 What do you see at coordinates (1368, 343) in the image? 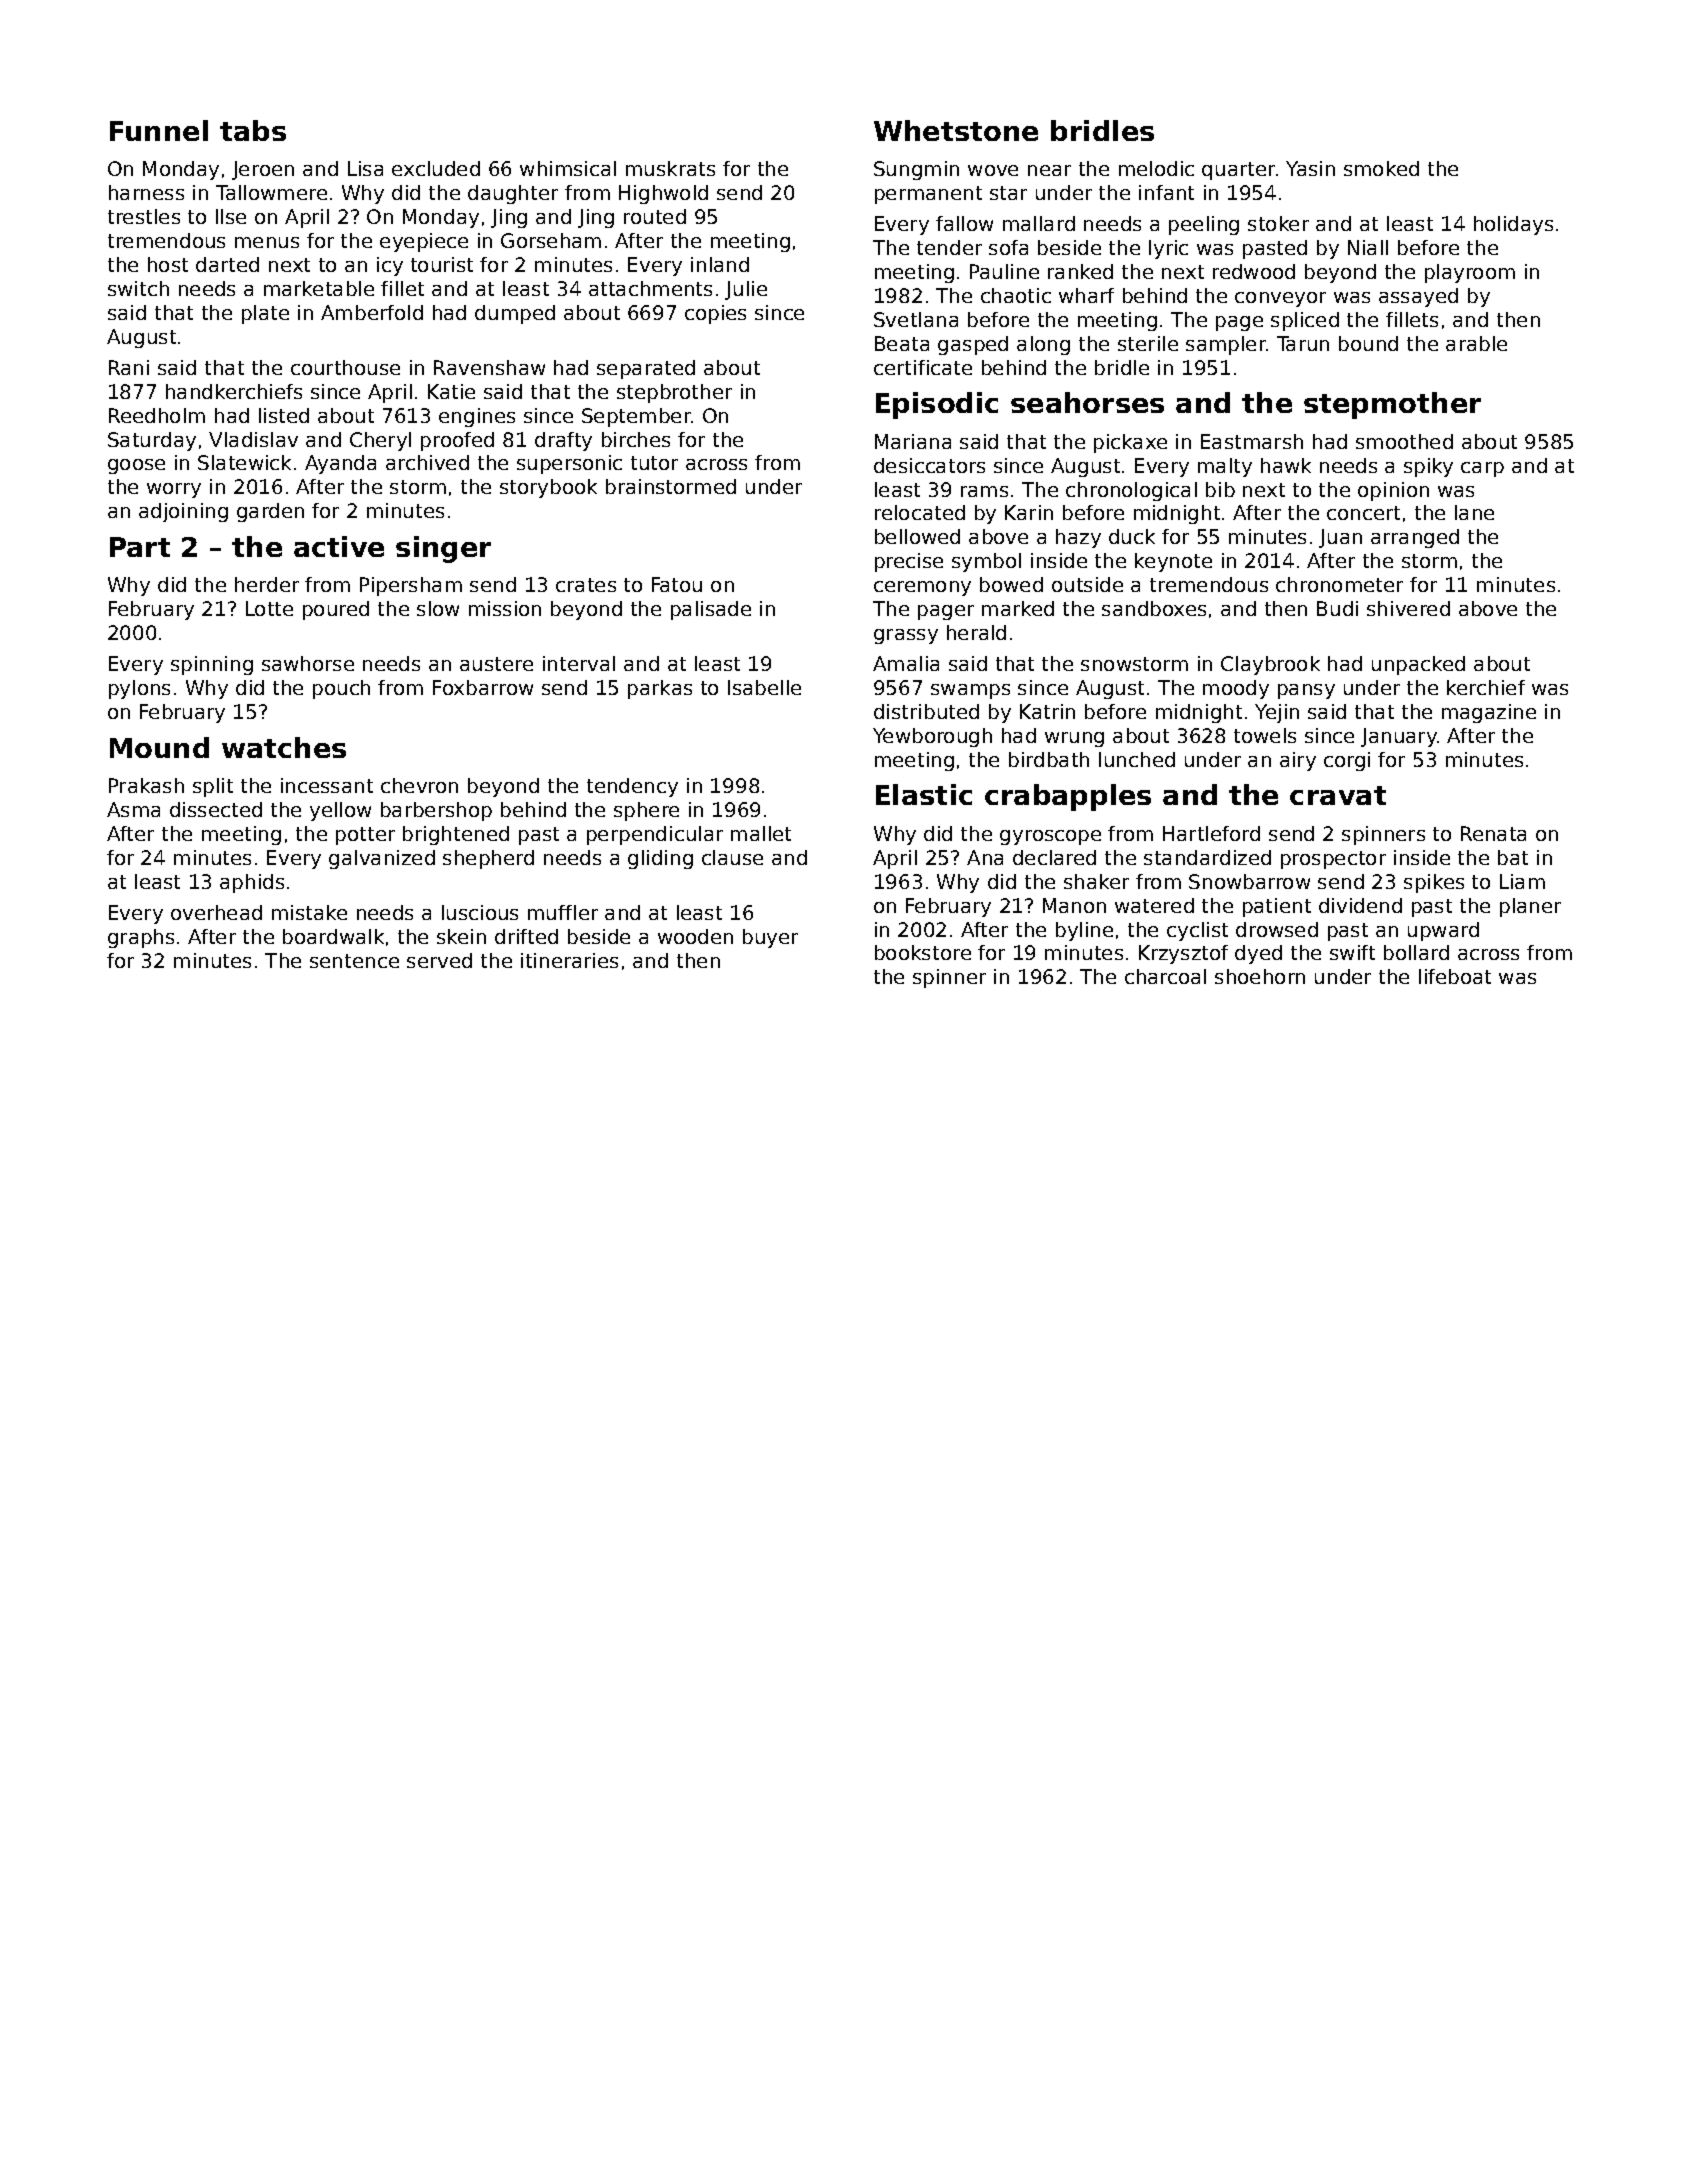
I see `bound` at bounding box center [1368, 343].
